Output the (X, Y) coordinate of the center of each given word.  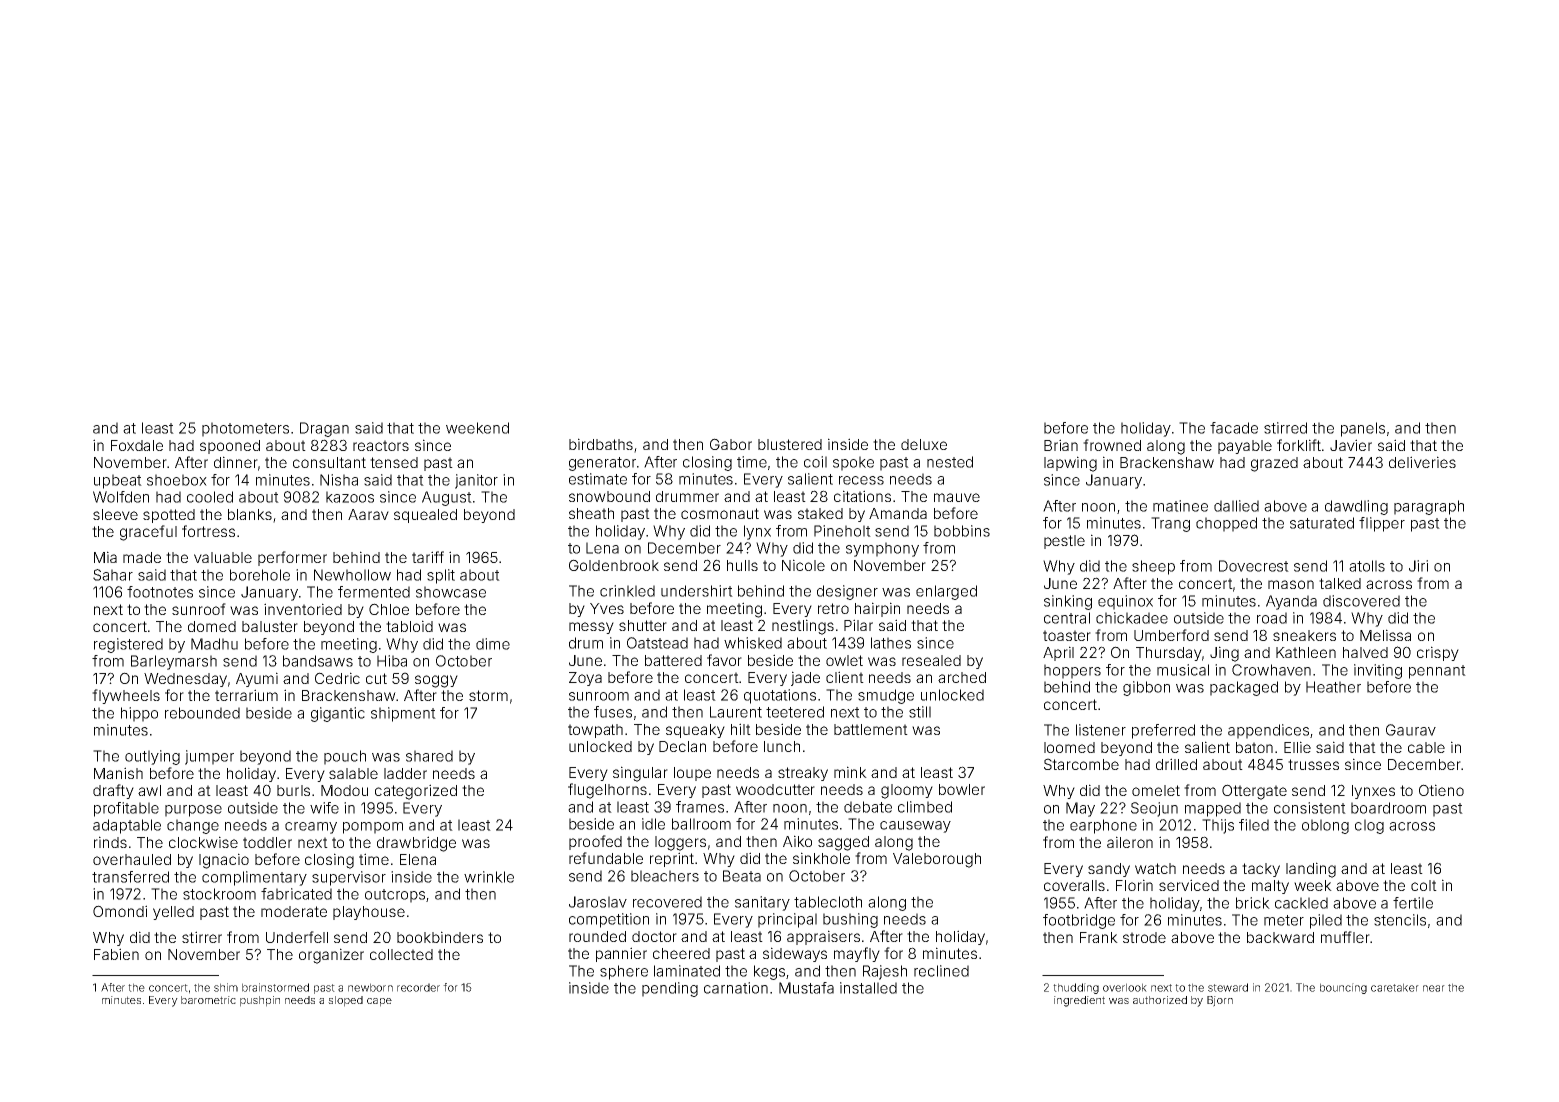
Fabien (116, 954)
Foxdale (137, 445)
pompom (373, 828)
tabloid (409, 626)
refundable (606, 858)
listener (1101, 730)
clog (1369, 826)
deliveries (1422, 462)
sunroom (599, 696)
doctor (654, 936)
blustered (790, 444)
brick (1253, 903)
